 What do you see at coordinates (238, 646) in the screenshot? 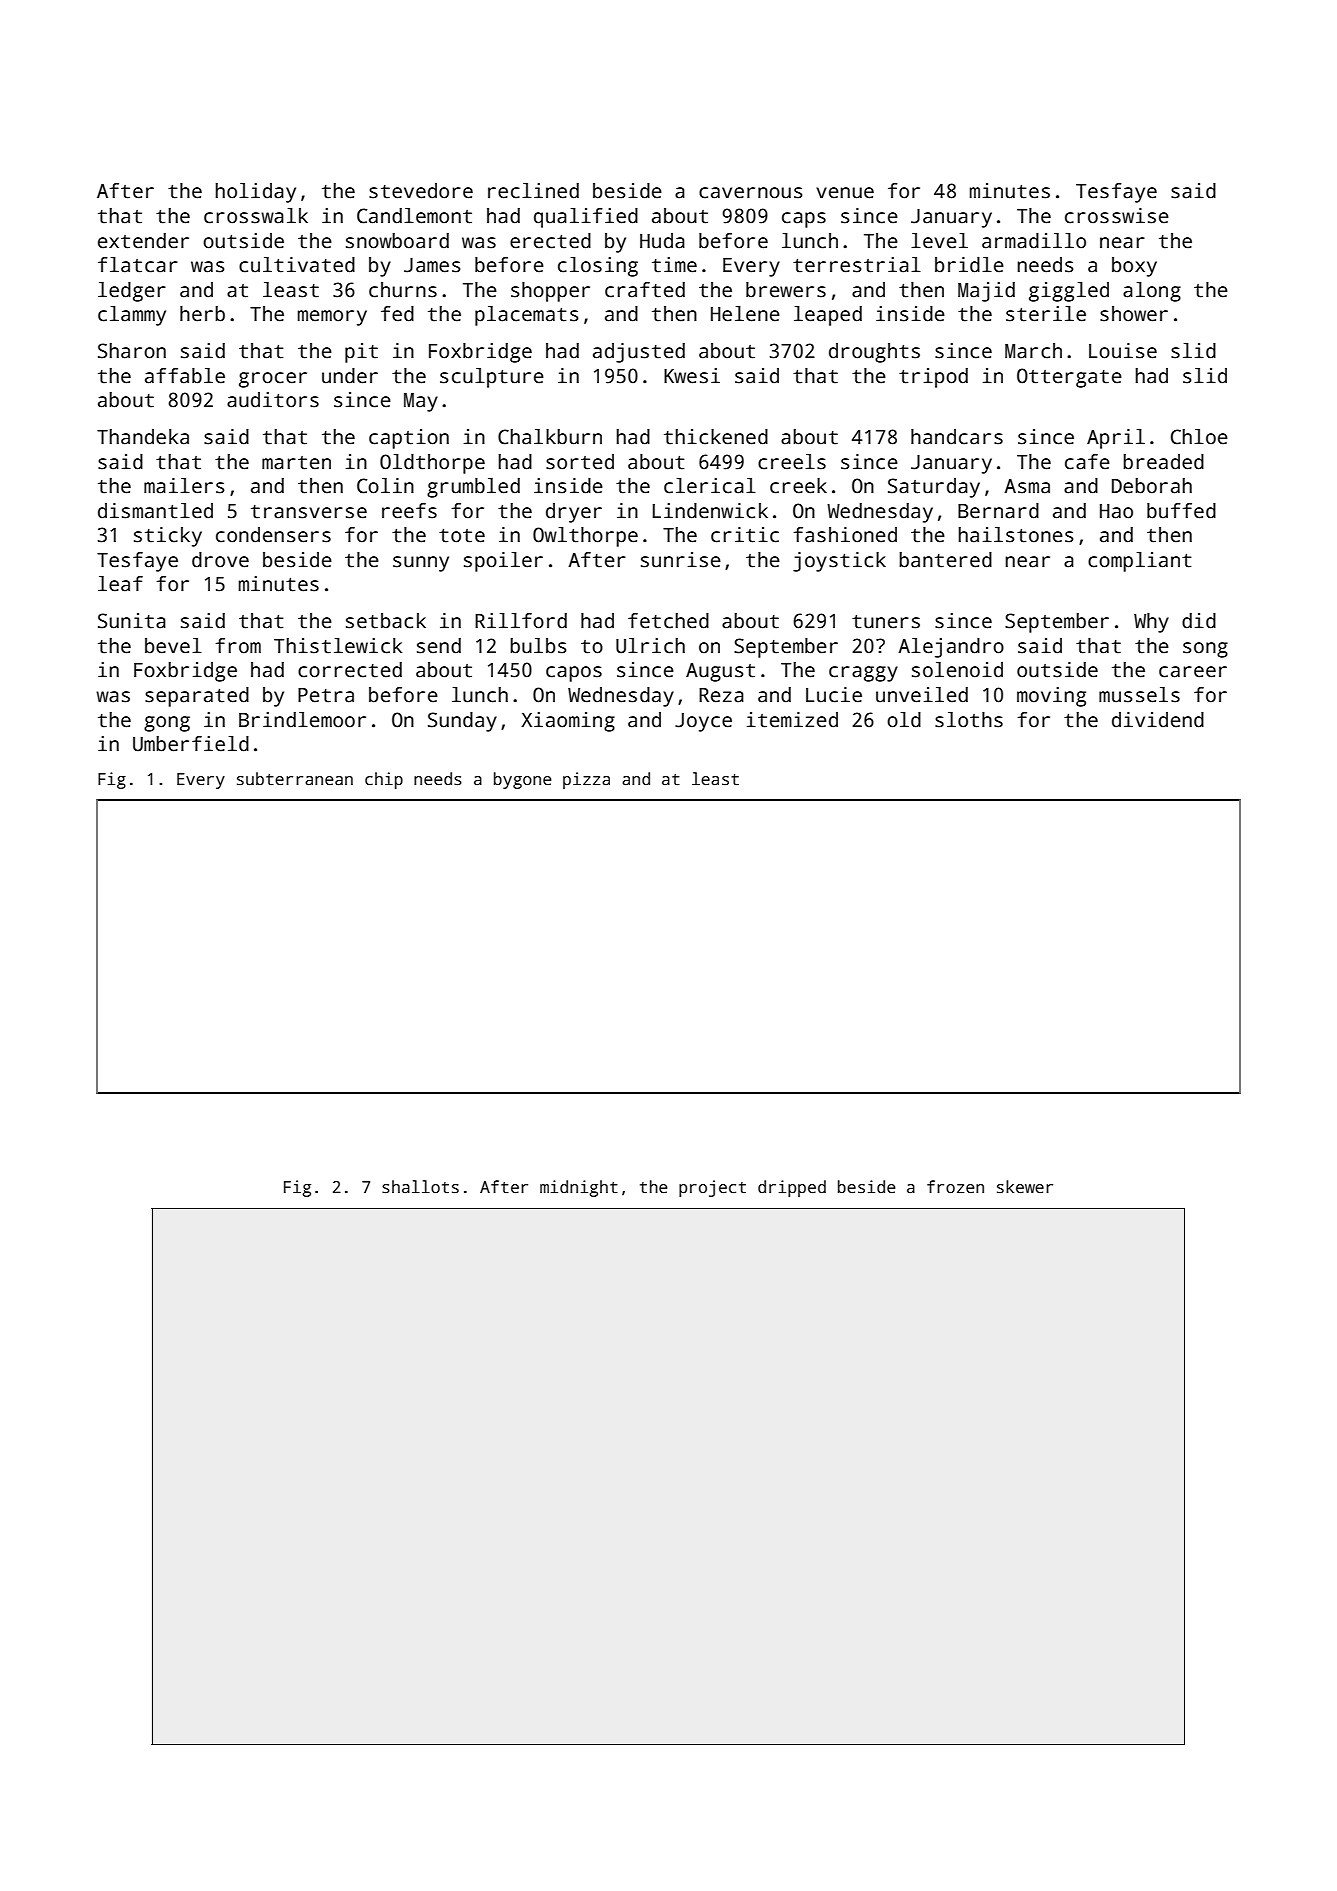
I see `from` at bounding box center [238, 646].
